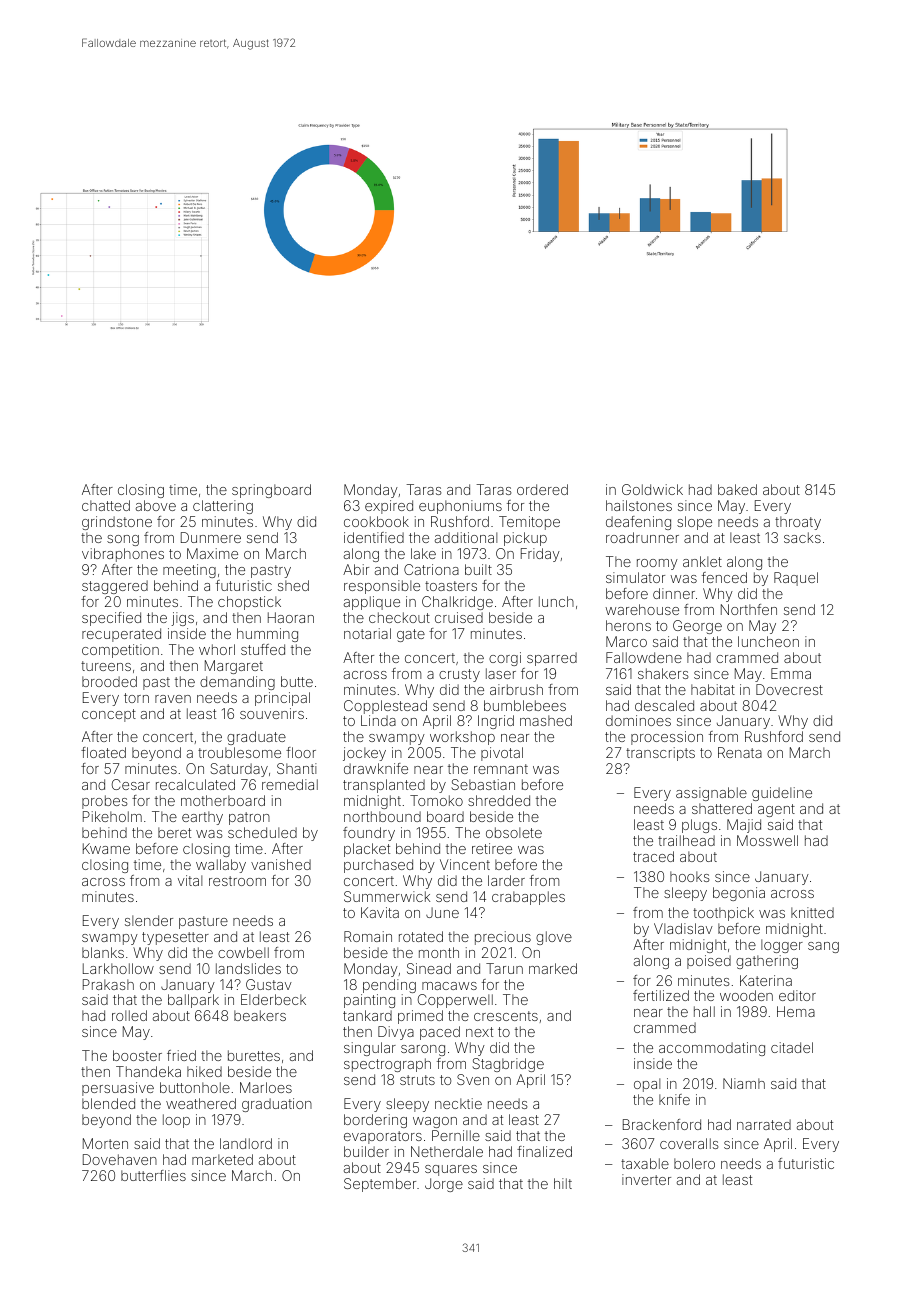 This screenshot has width=924, height=1308. Describe the element at coordinates (462, 738) in the screenshot. I see `workshop` at that location.
